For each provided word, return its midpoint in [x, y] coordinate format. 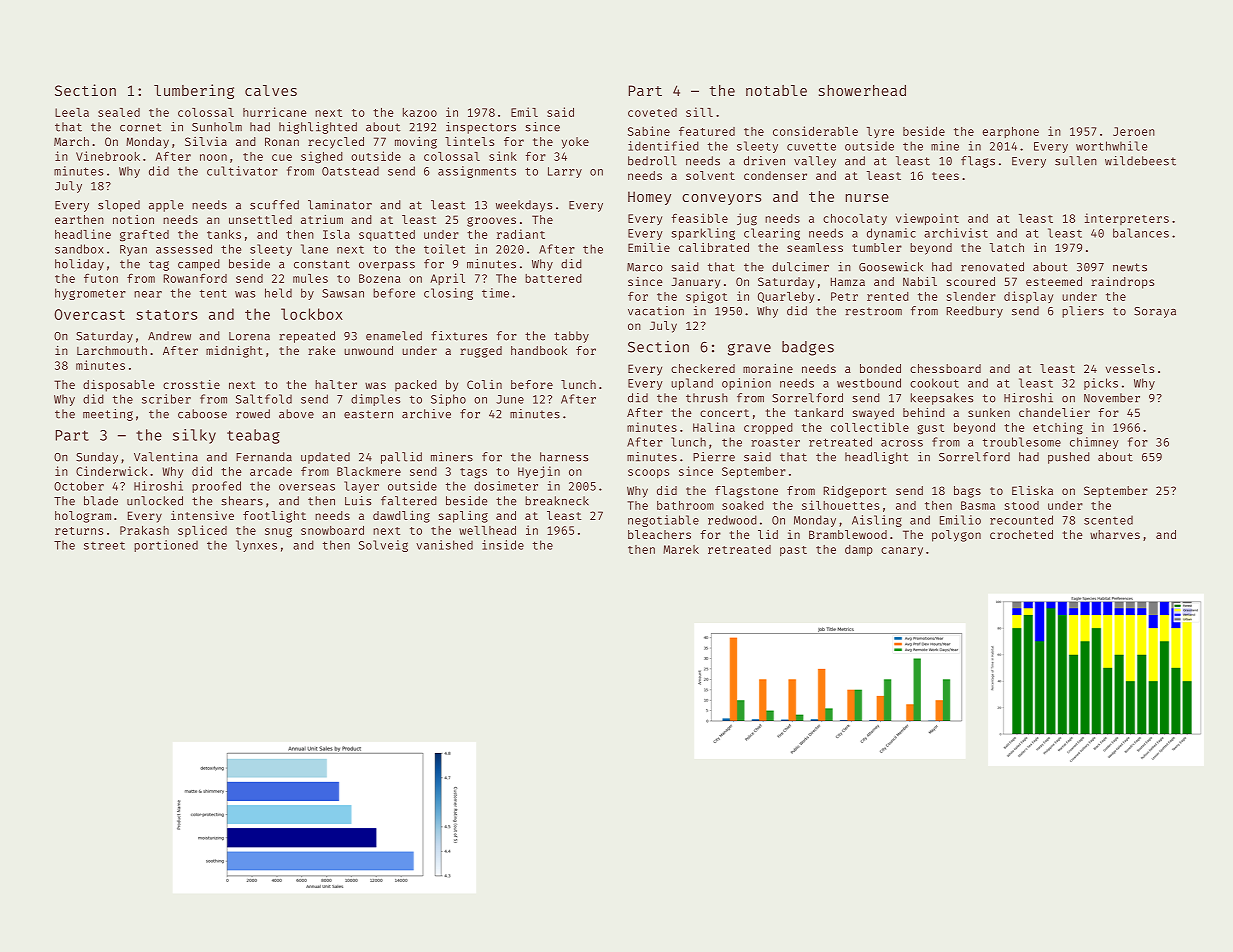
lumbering [194, 91]
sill [699, 112]
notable [776, 90]
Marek [681, 549]
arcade [271, 471]
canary [902, 551]
